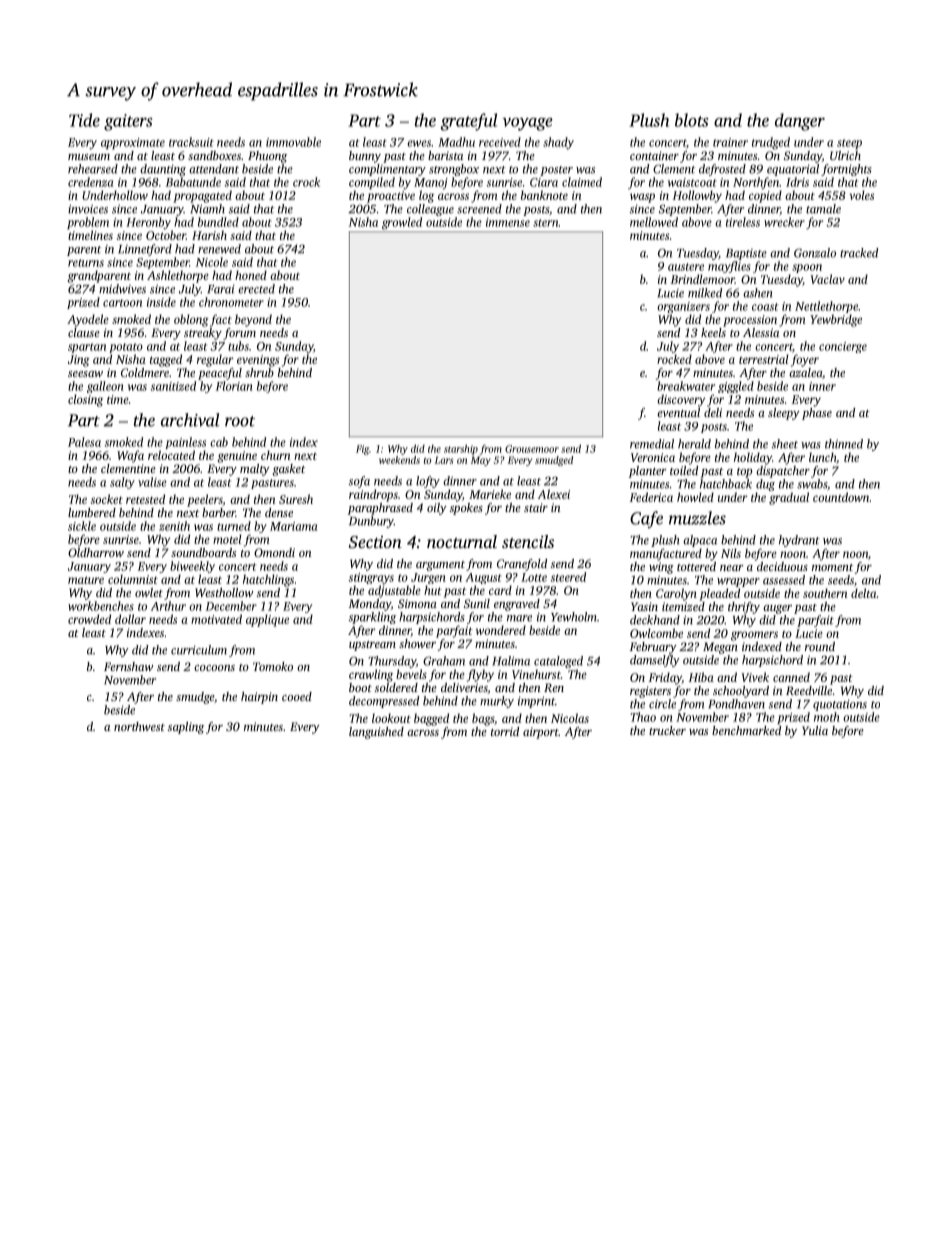 The width and height of the document is (952, 1233). I want to click on tracked, so click(859, 253).
